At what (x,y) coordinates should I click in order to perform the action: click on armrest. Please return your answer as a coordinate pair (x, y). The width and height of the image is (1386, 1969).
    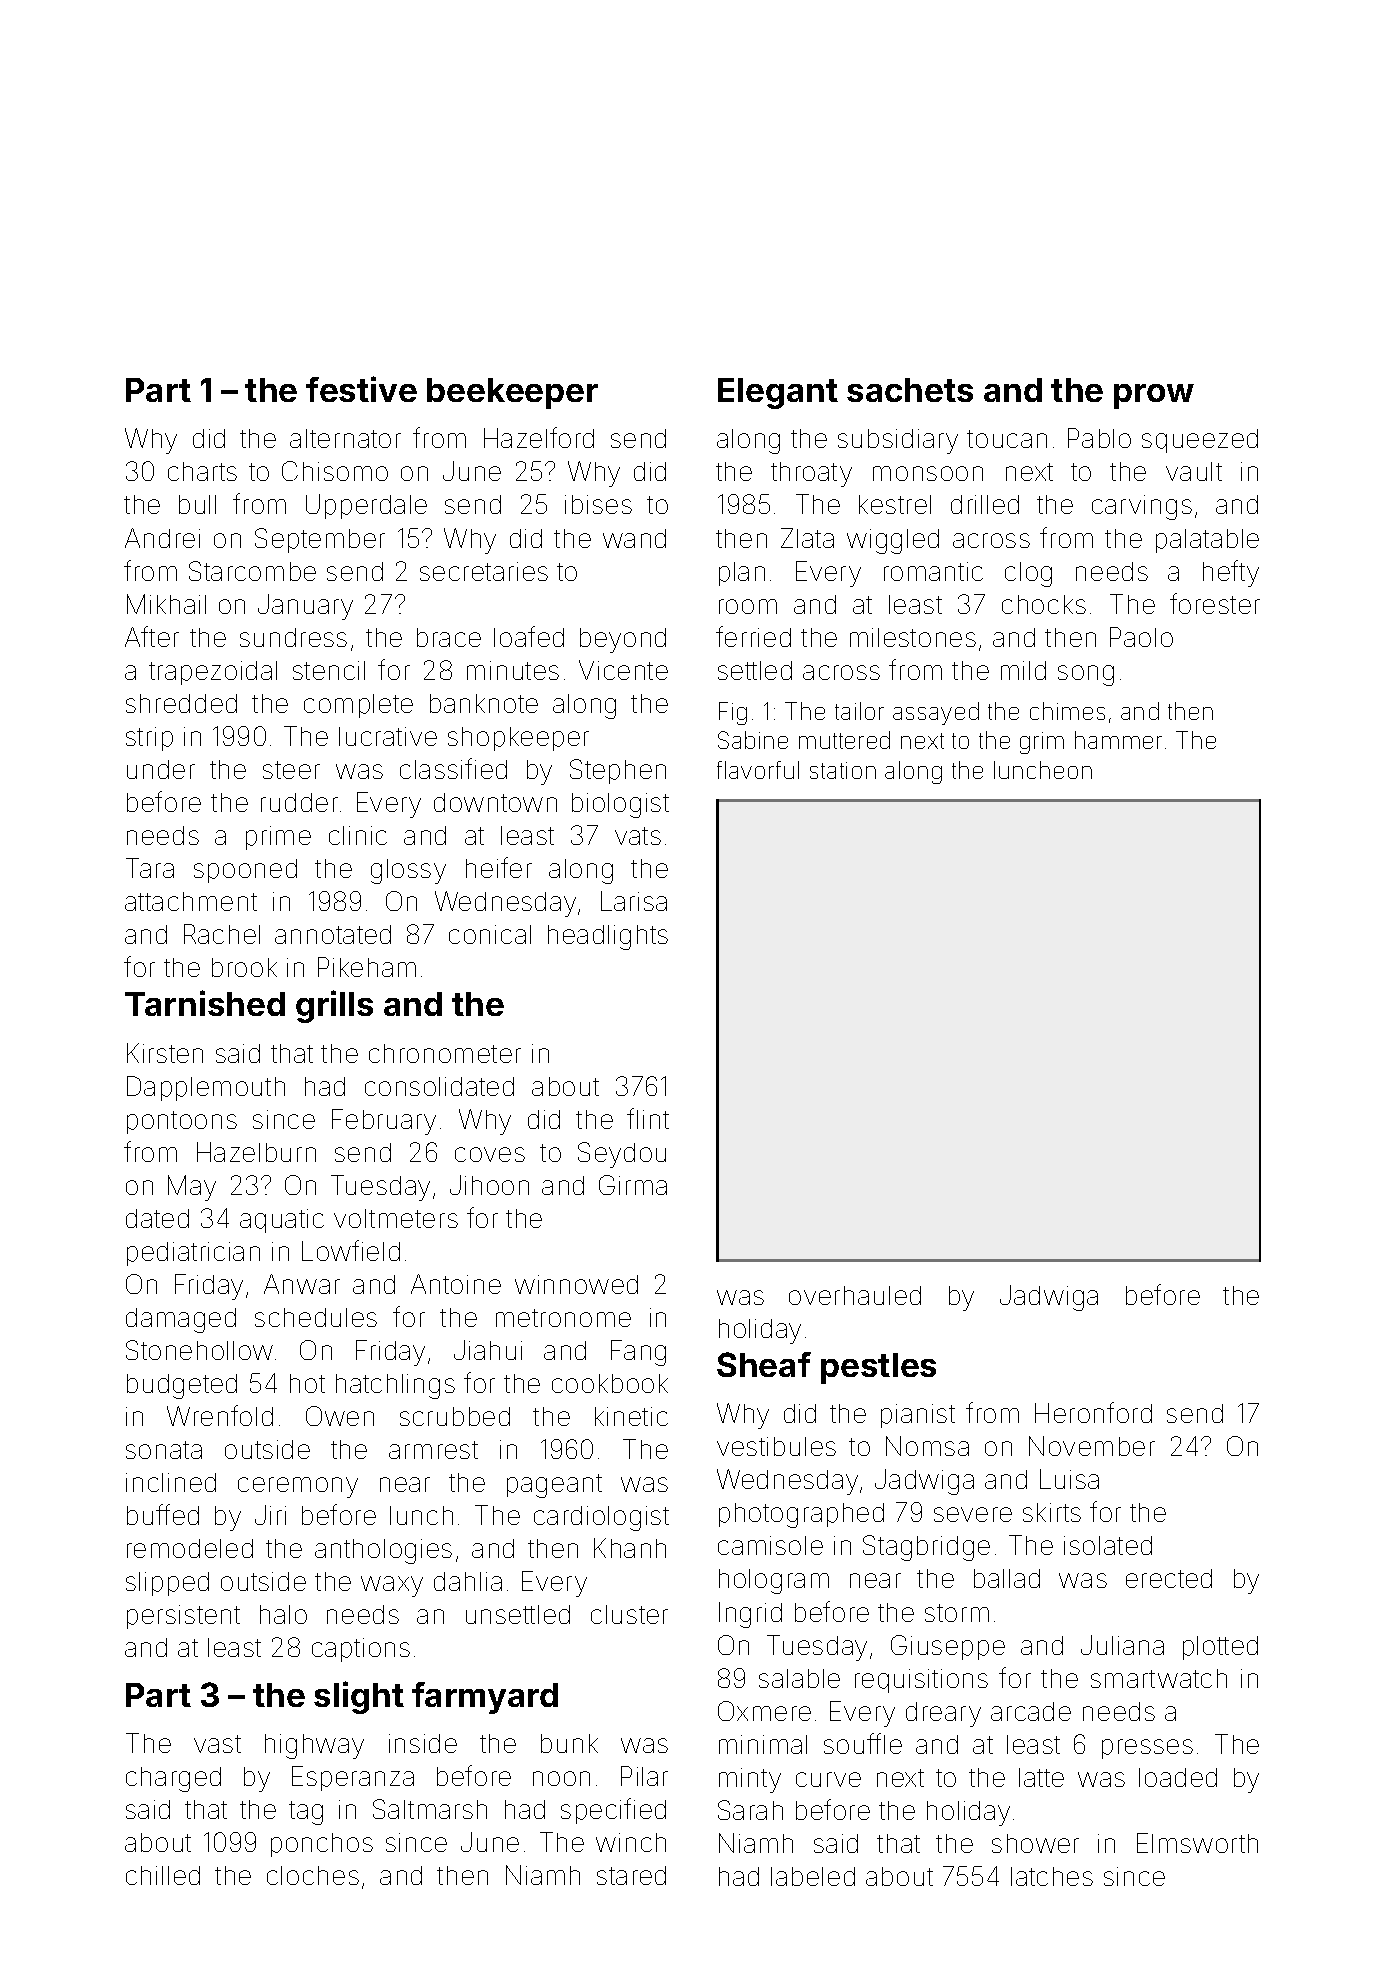
    Looking at the image, I should click on (433, 1450).
